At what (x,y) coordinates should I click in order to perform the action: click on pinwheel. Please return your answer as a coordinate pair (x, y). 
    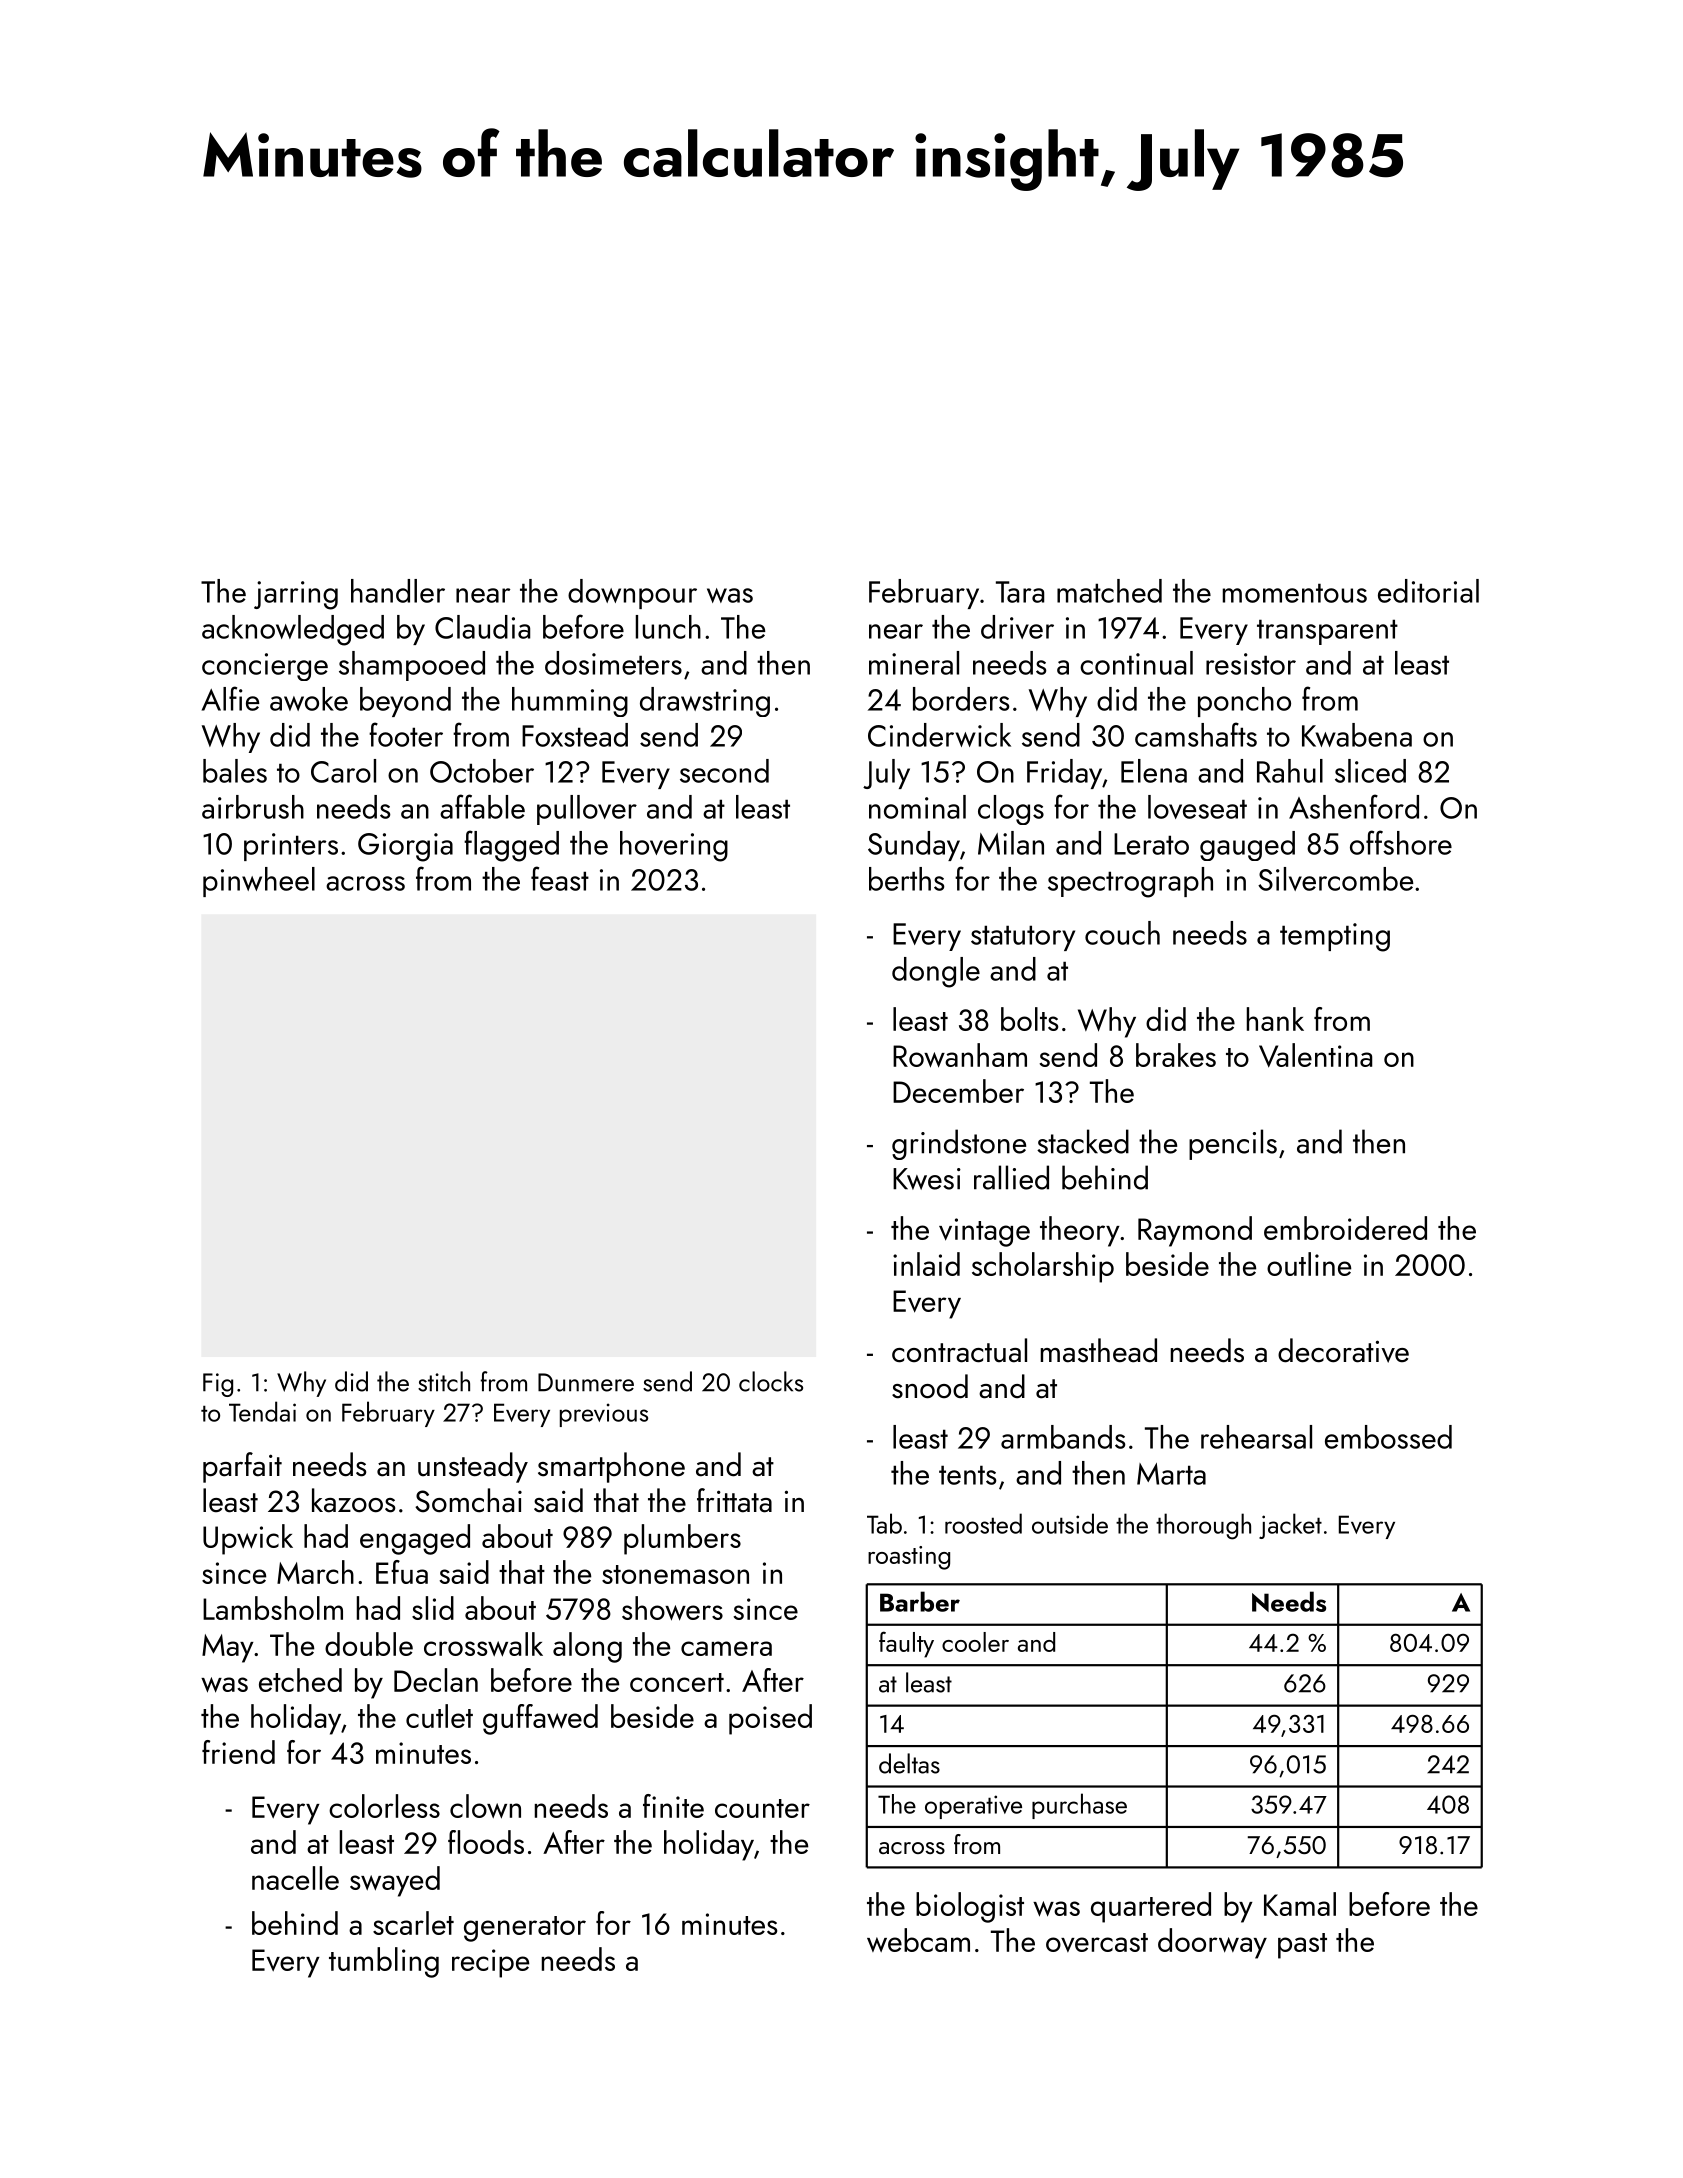
    Looking at the image, I should click on (259, 882).
